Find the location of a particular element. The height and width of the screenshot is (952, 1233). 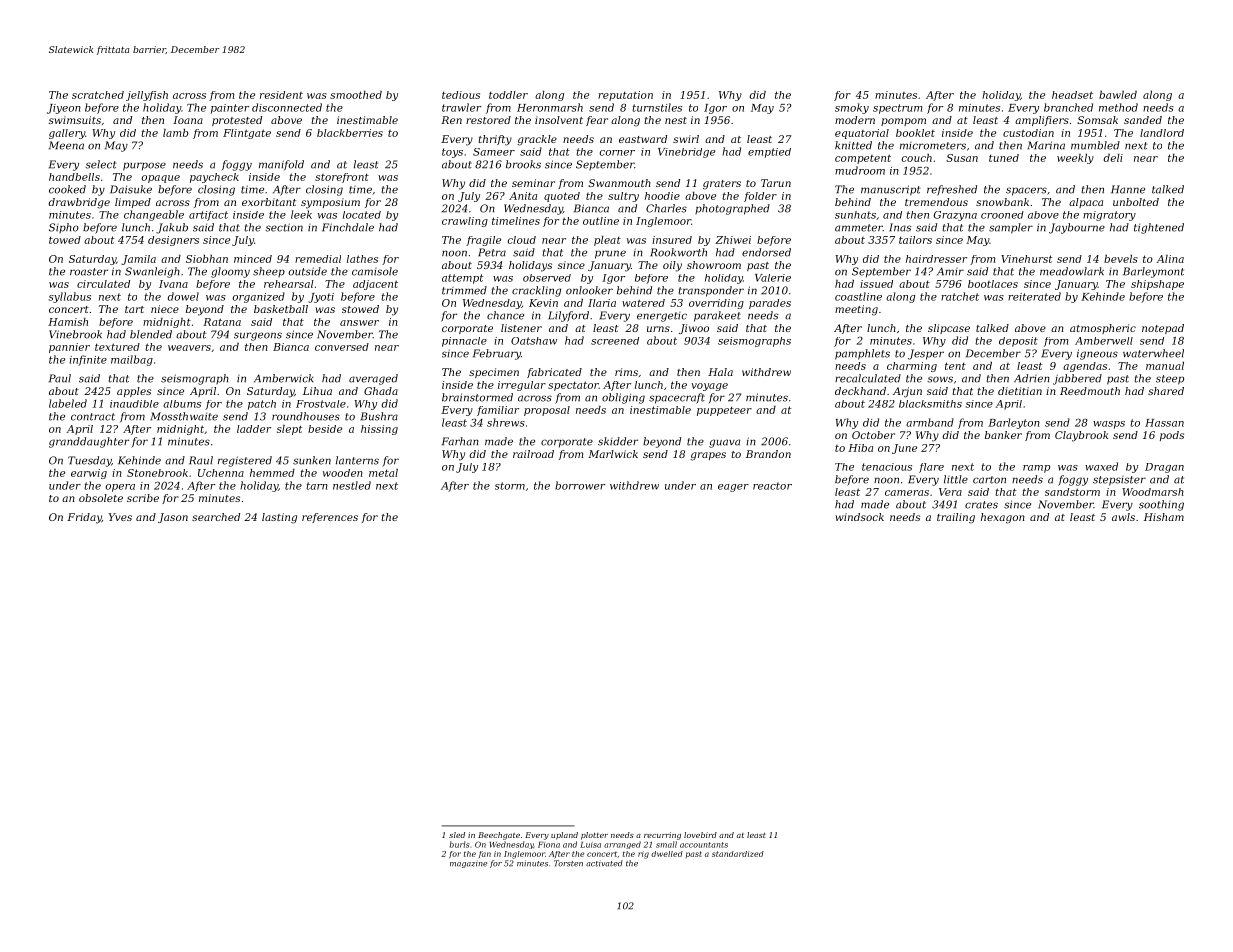

Hisham is located at coordinates (1164, 517).
